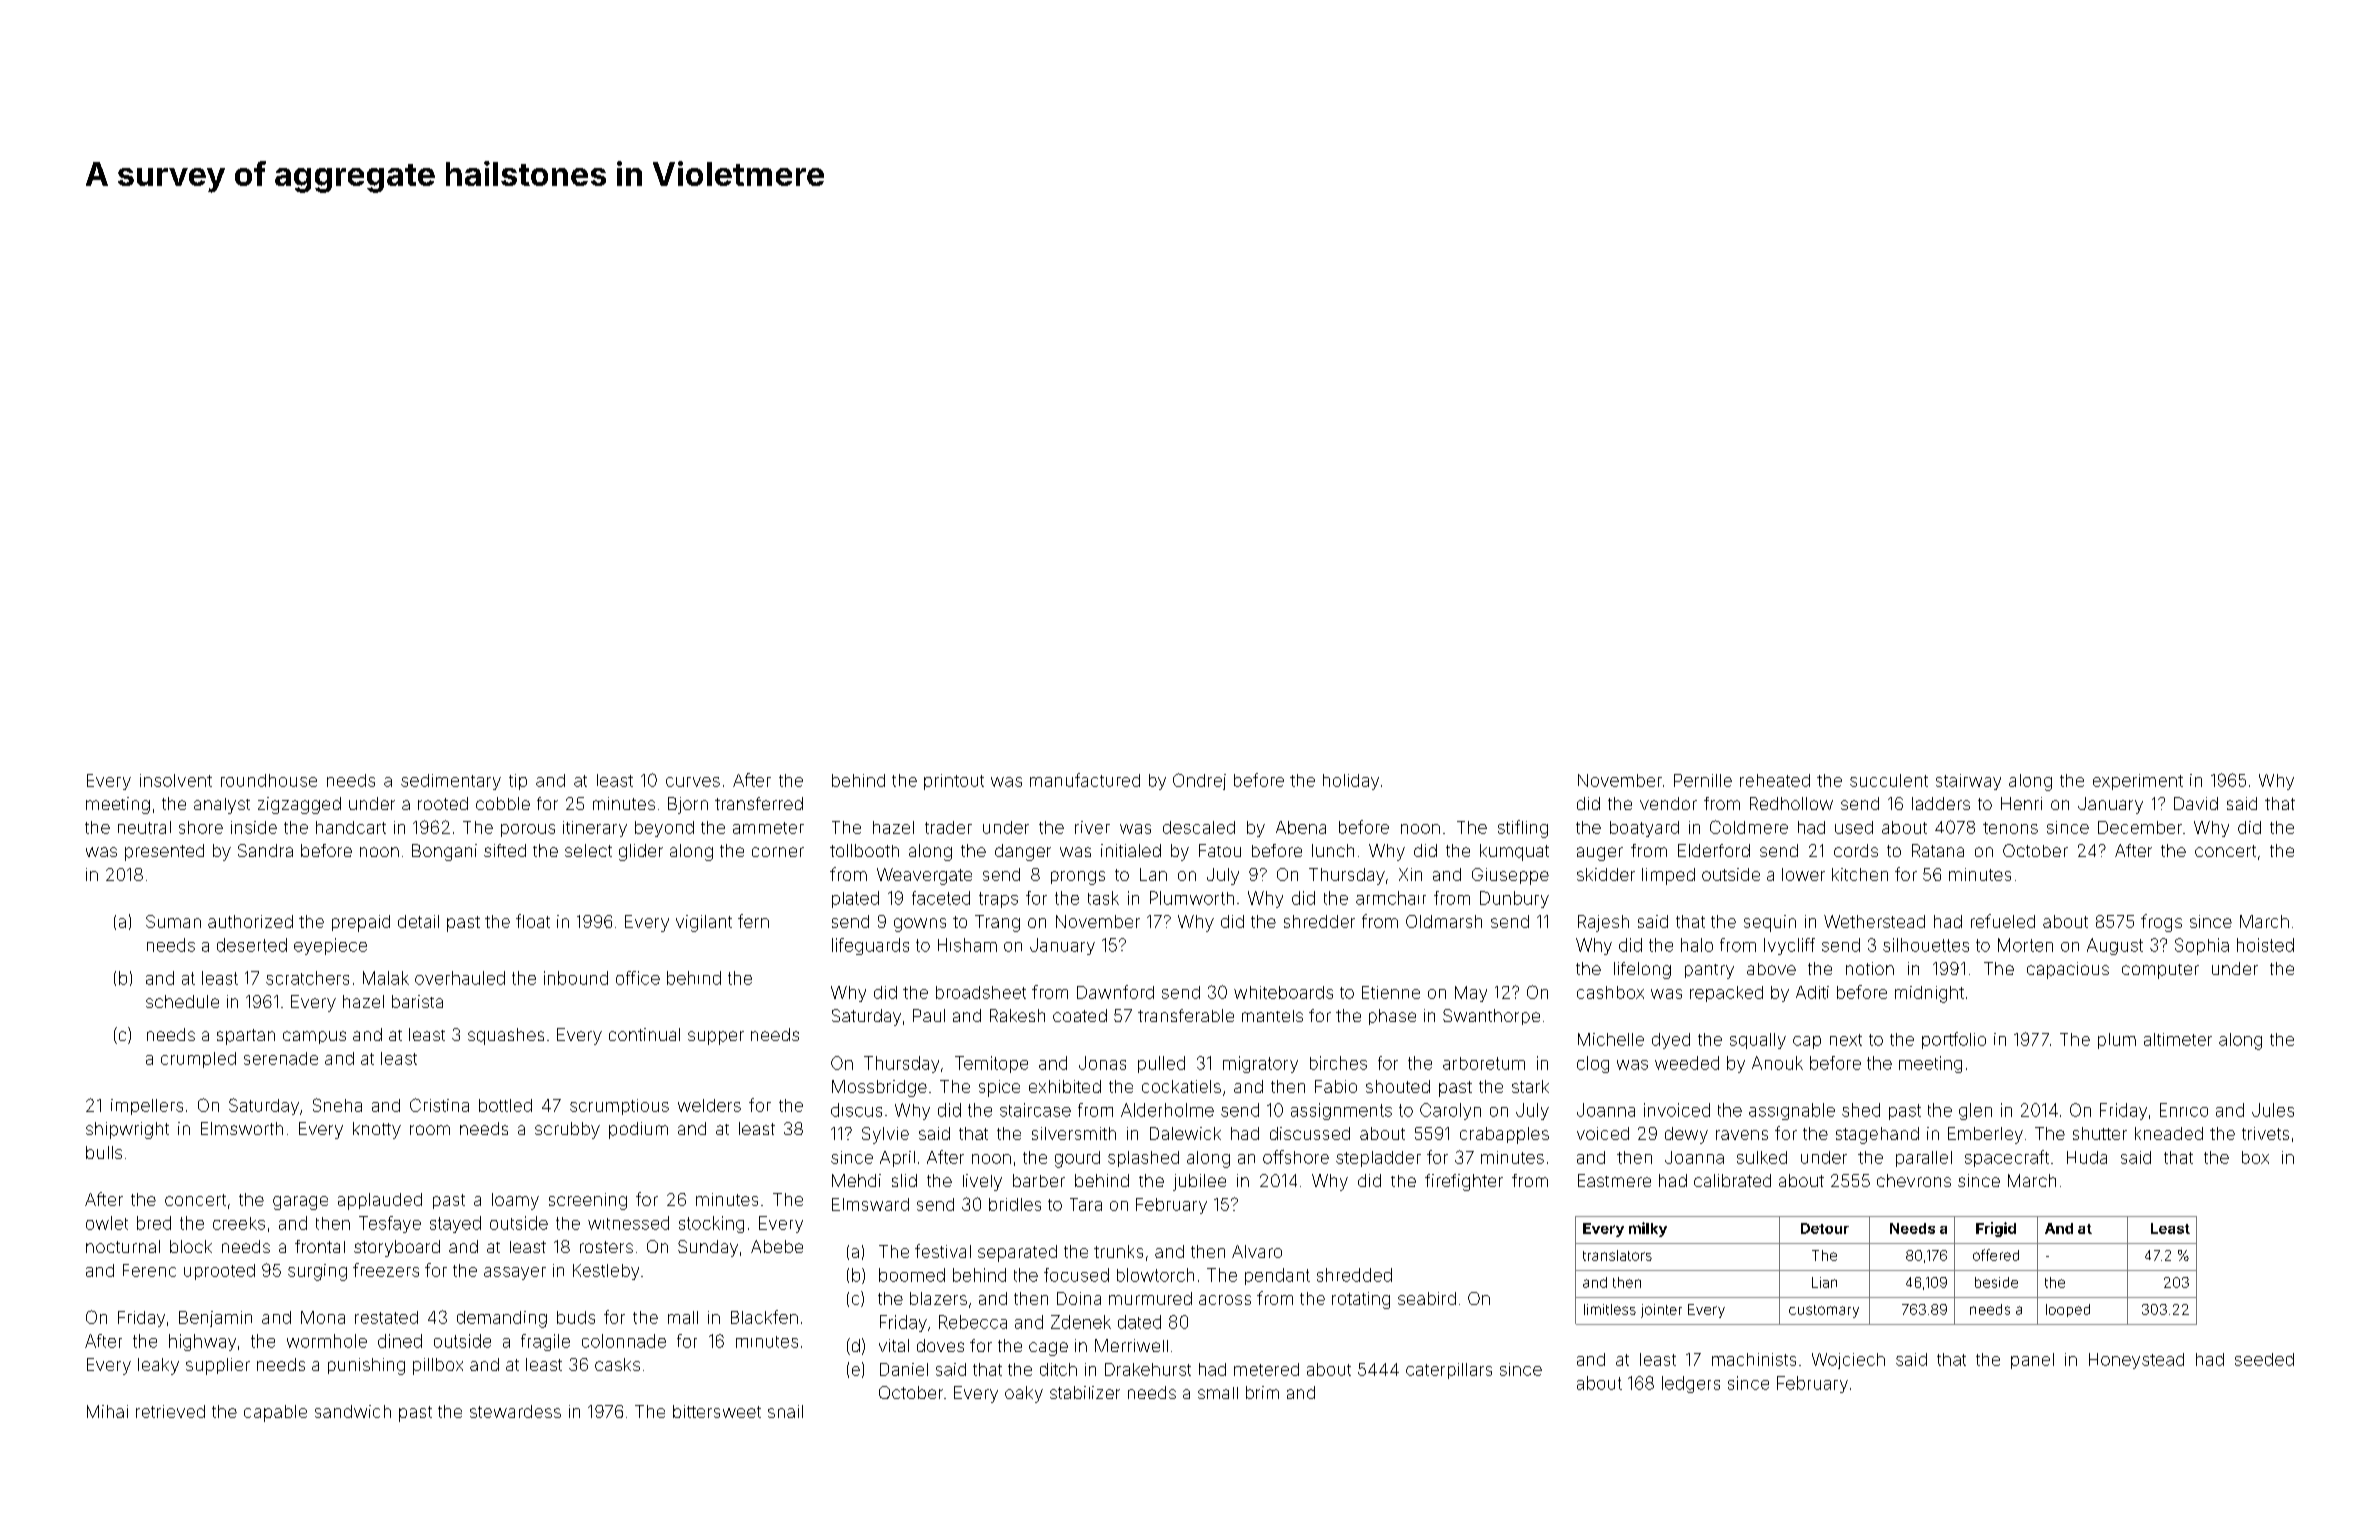 This screenshot has height=1540, width=2380. Describe the element at coordinates (451, 782) in the screenshot. I see `sedimentary` at that location.
